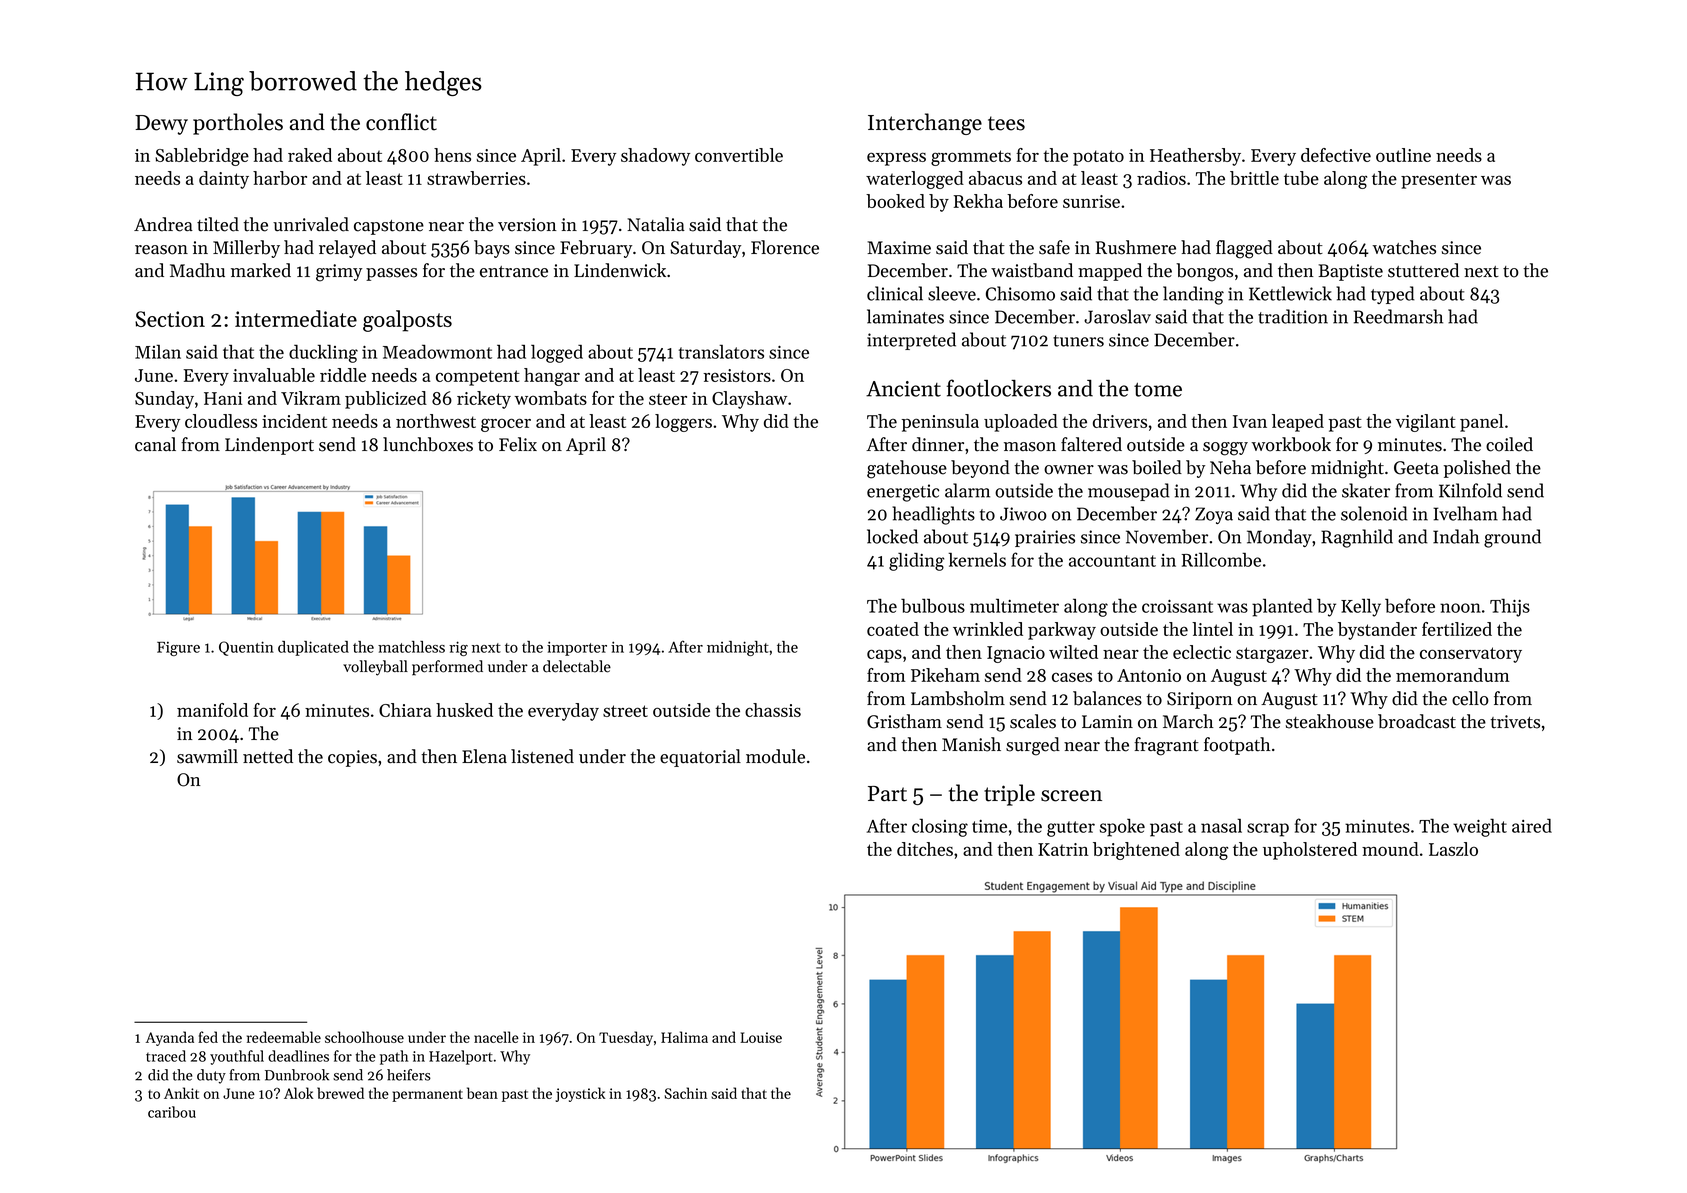  What do you see at coordinates (1481, 423) in the screenshot?
I see `panel` at bounding box center [1481, 423].
